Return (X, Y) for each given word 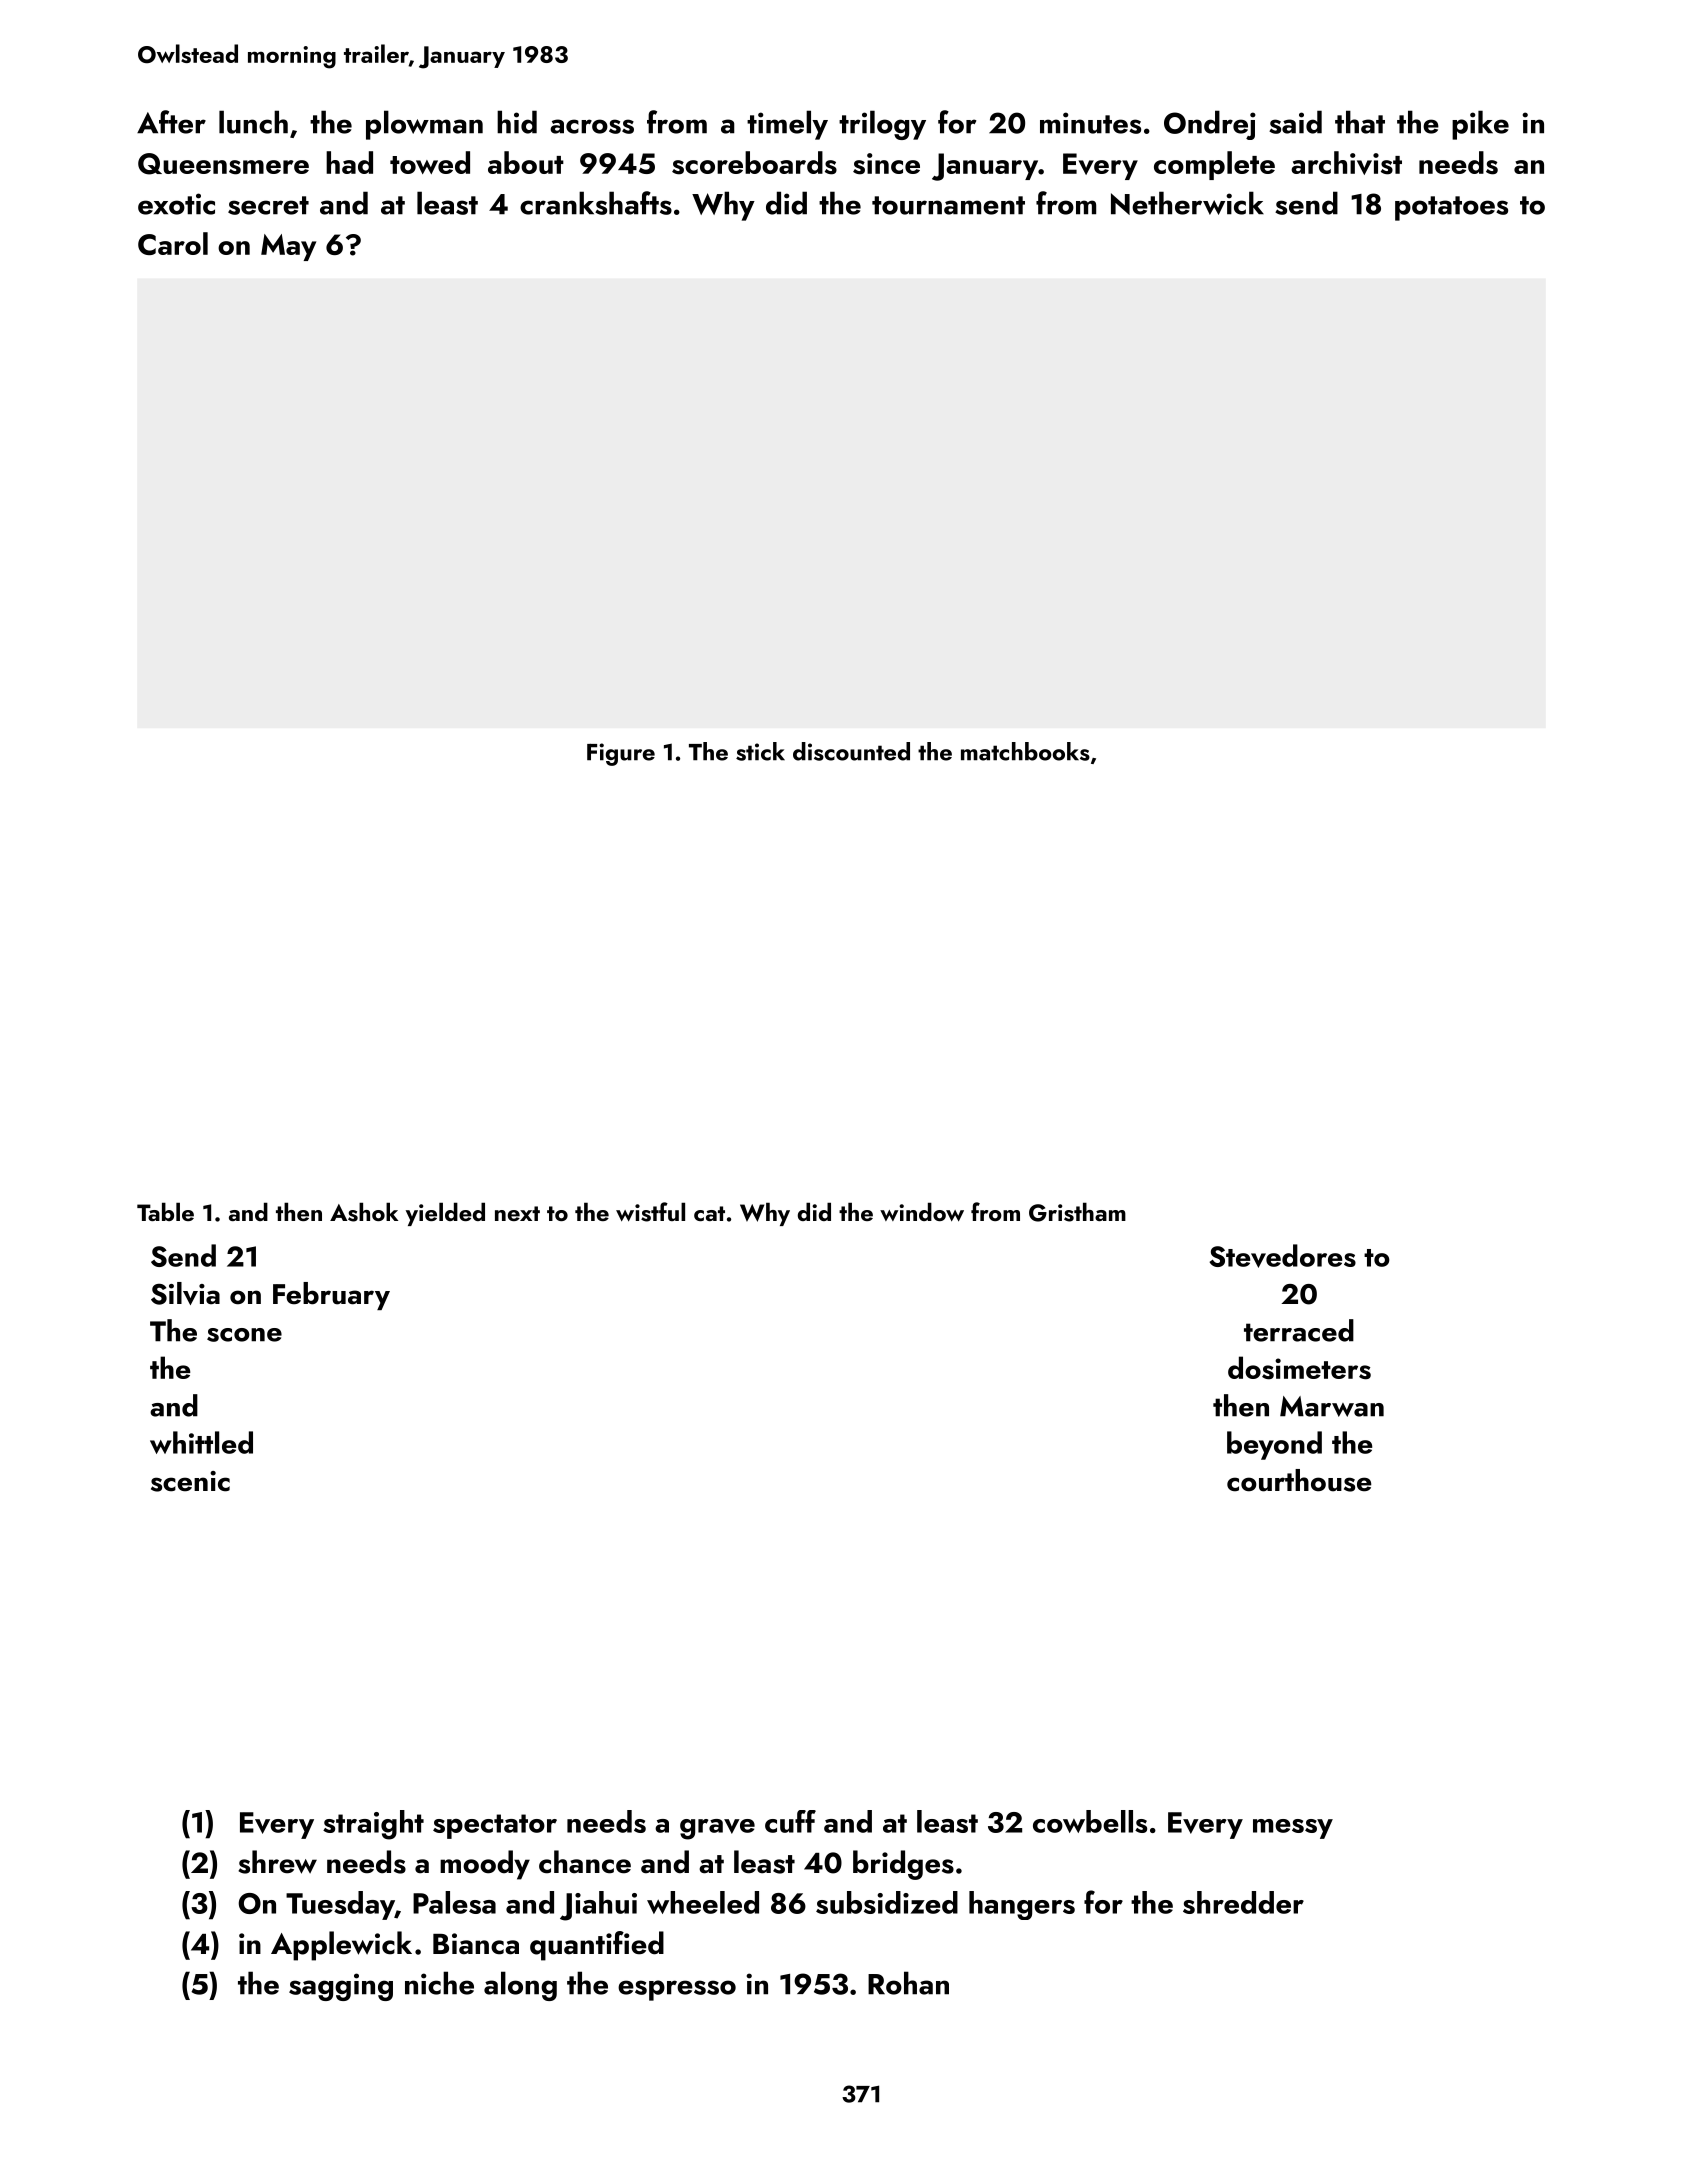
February (331, 1296)
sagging (341, 1987)
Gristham (1077, 1212)
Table (165, 1211)
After (171, 122)
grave (717, 1829)
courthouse (1299, 1480)
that (1360, 122)
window (922, 1211)
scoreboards (754, 163)
